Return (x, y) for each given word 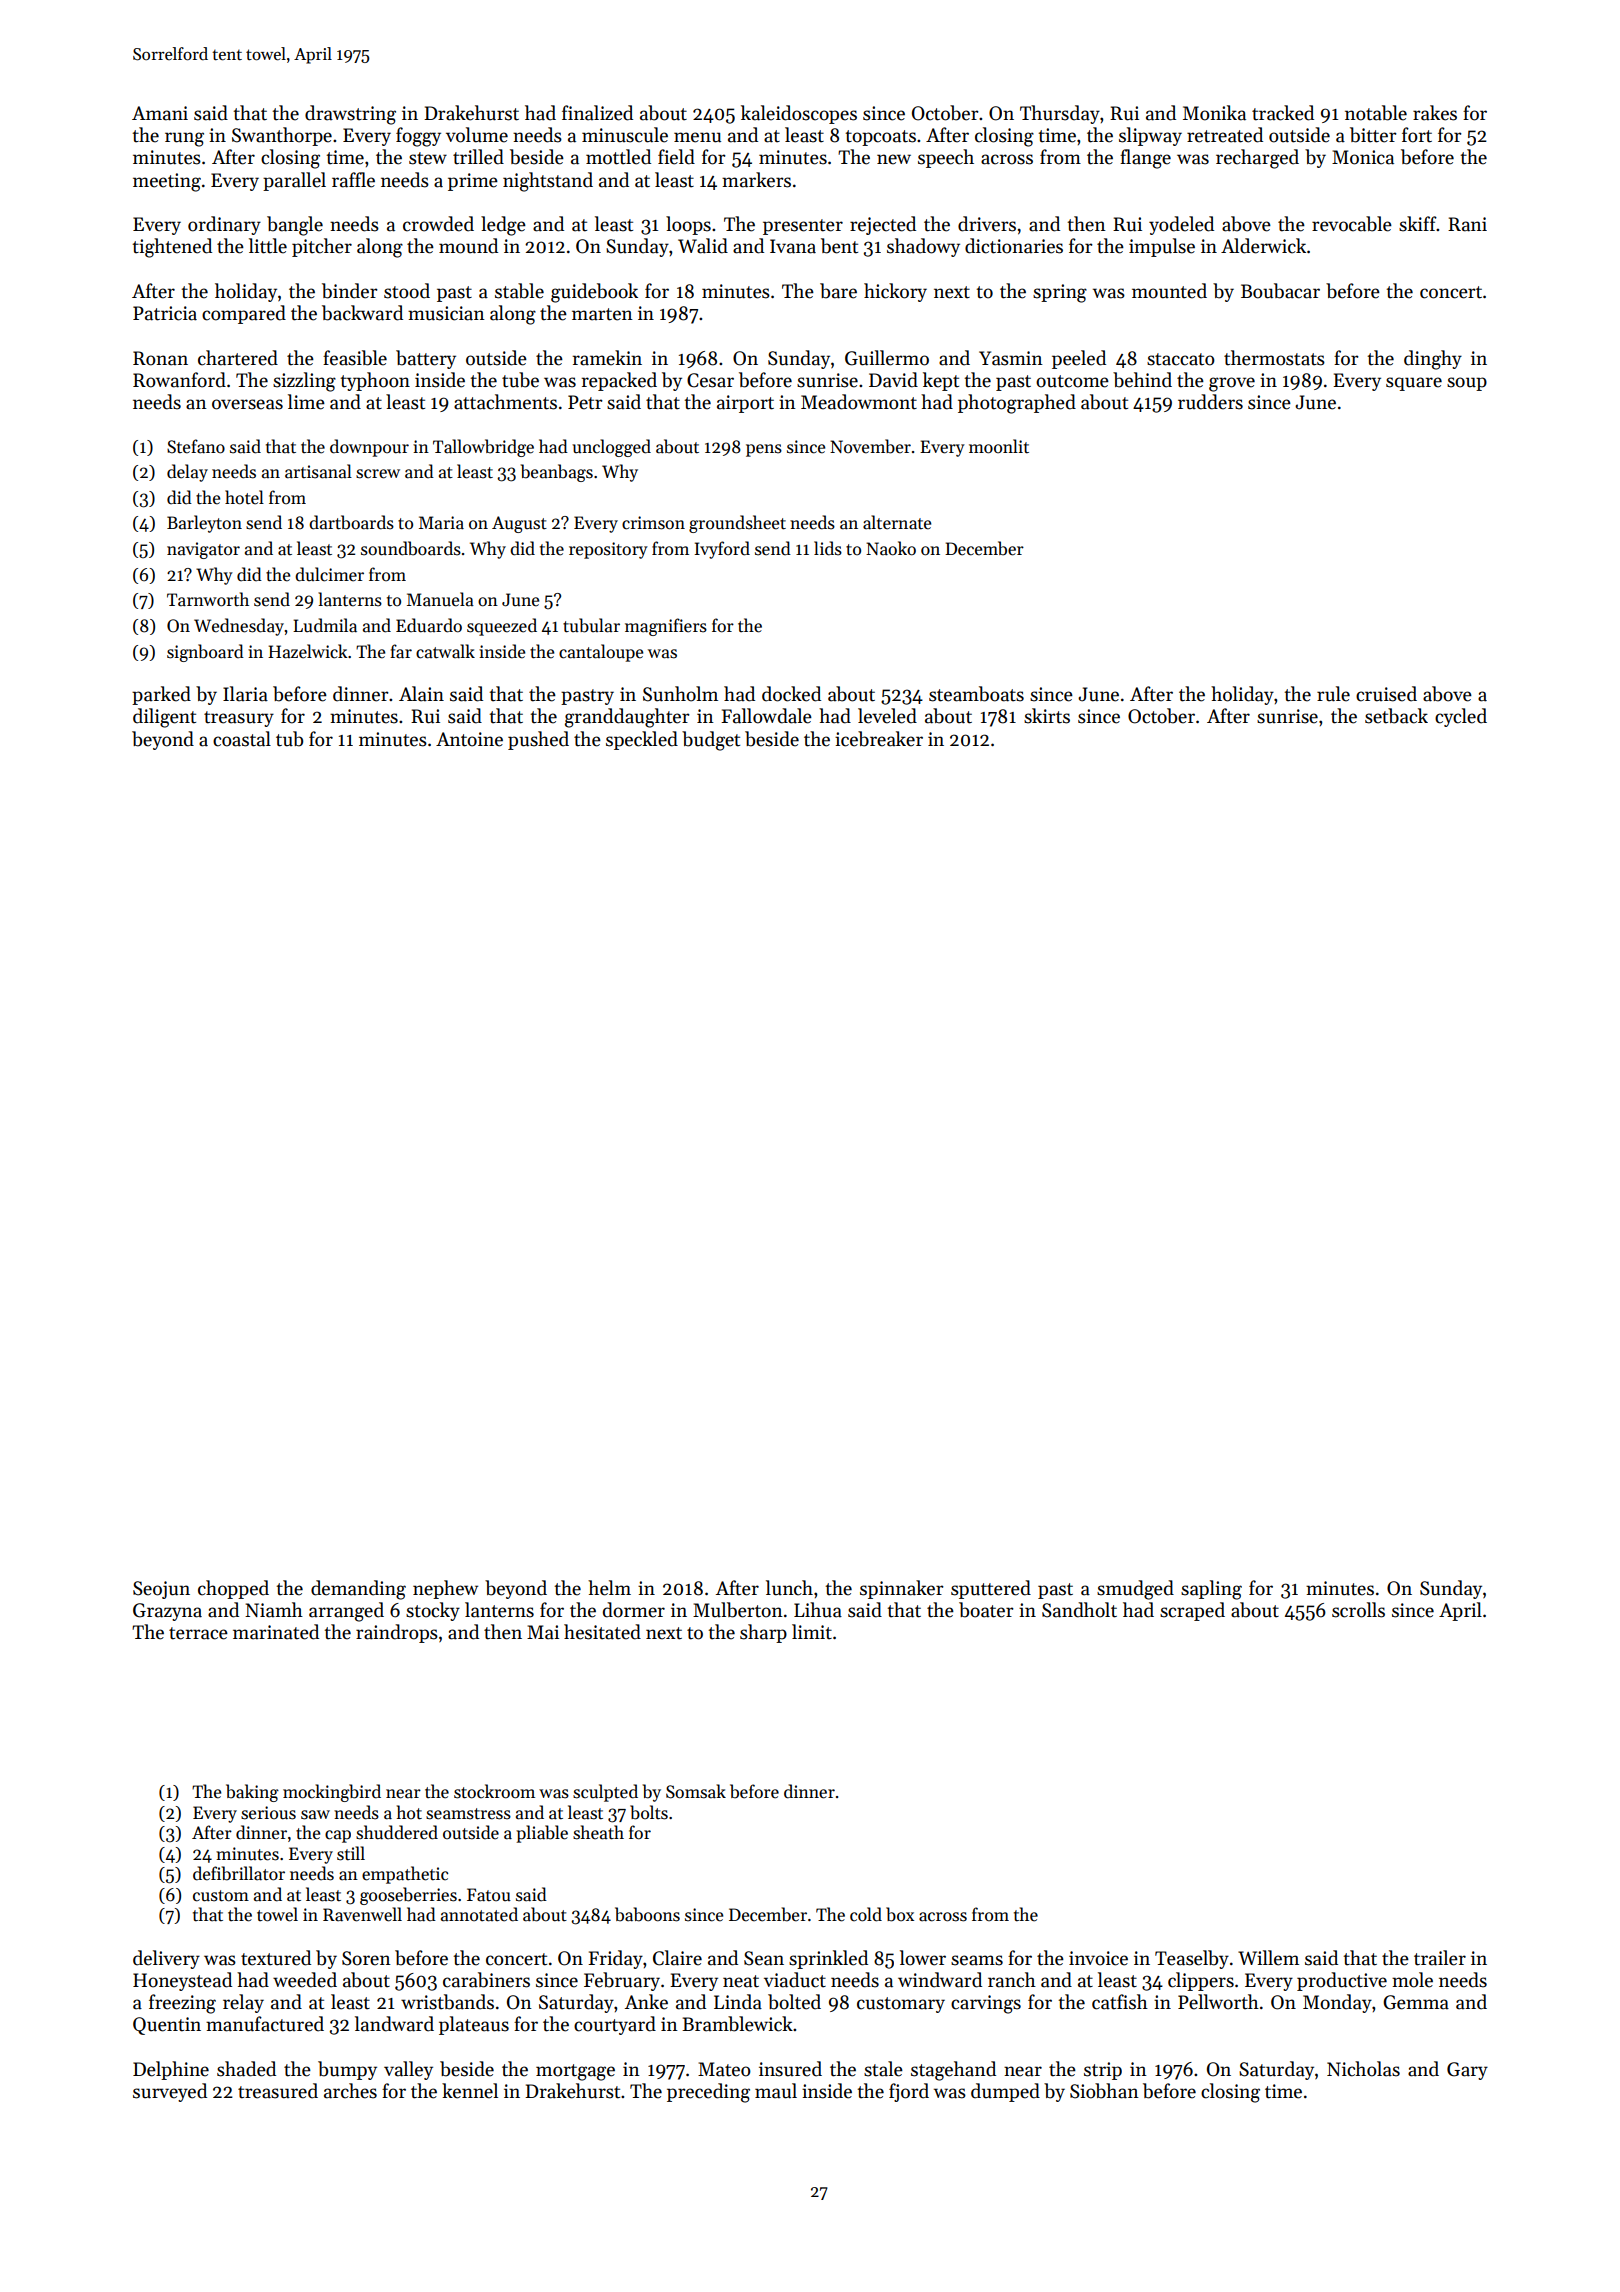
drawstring (350, 115)
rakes (1435, 113)
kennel (470, 2091)
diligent (164, 718)
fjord (909, 2092)
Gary (1467, 2071)
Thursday (1060, 114)
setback (1396, 716)
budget (711, 741)
